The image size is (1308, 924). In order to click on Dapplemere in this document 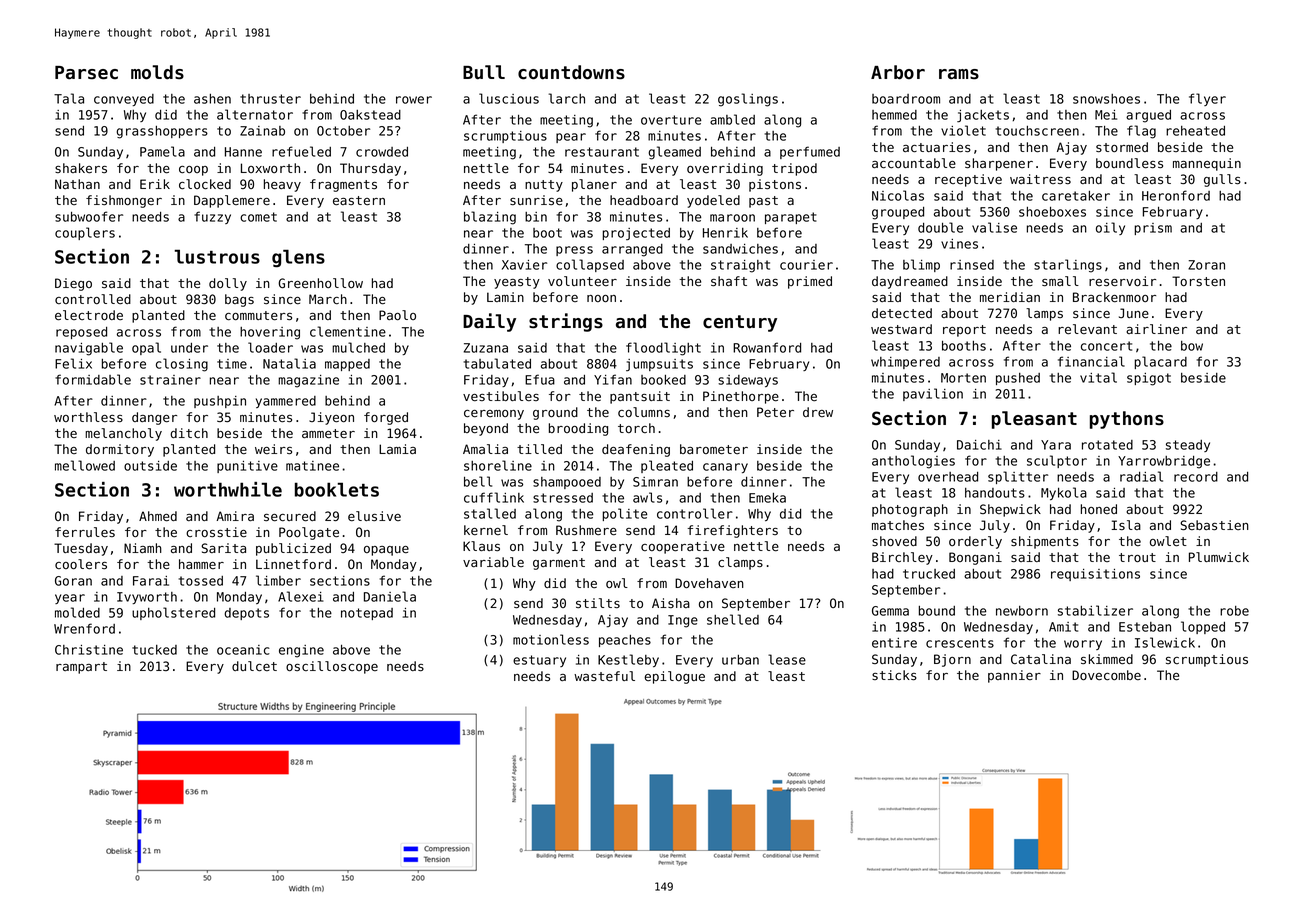, I will do `click(232, 201)`.
